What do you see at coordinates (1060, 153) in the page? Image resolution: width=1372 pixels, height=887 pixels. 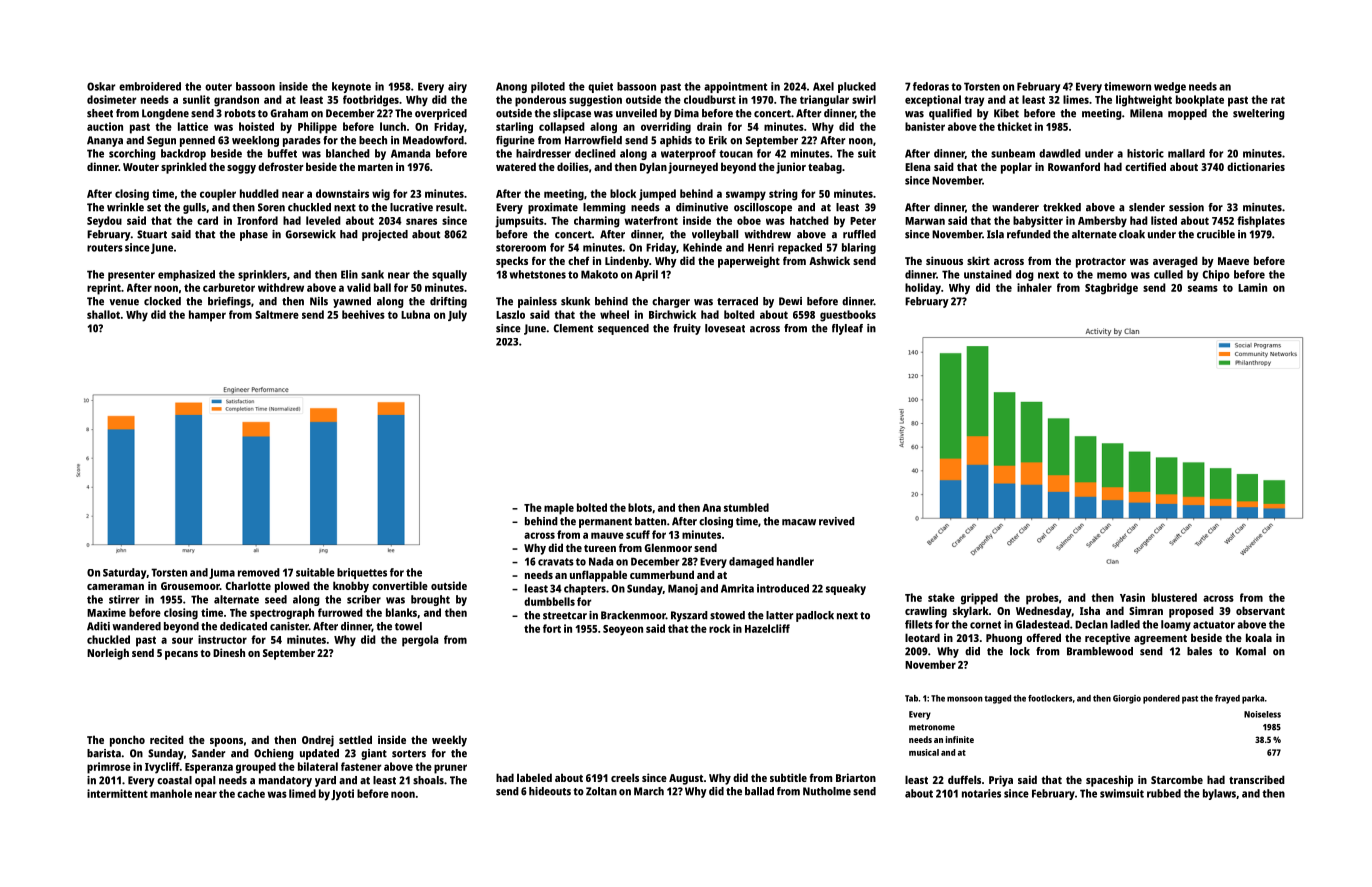 I see `dawdled` at bounding box center [1060, 153].
